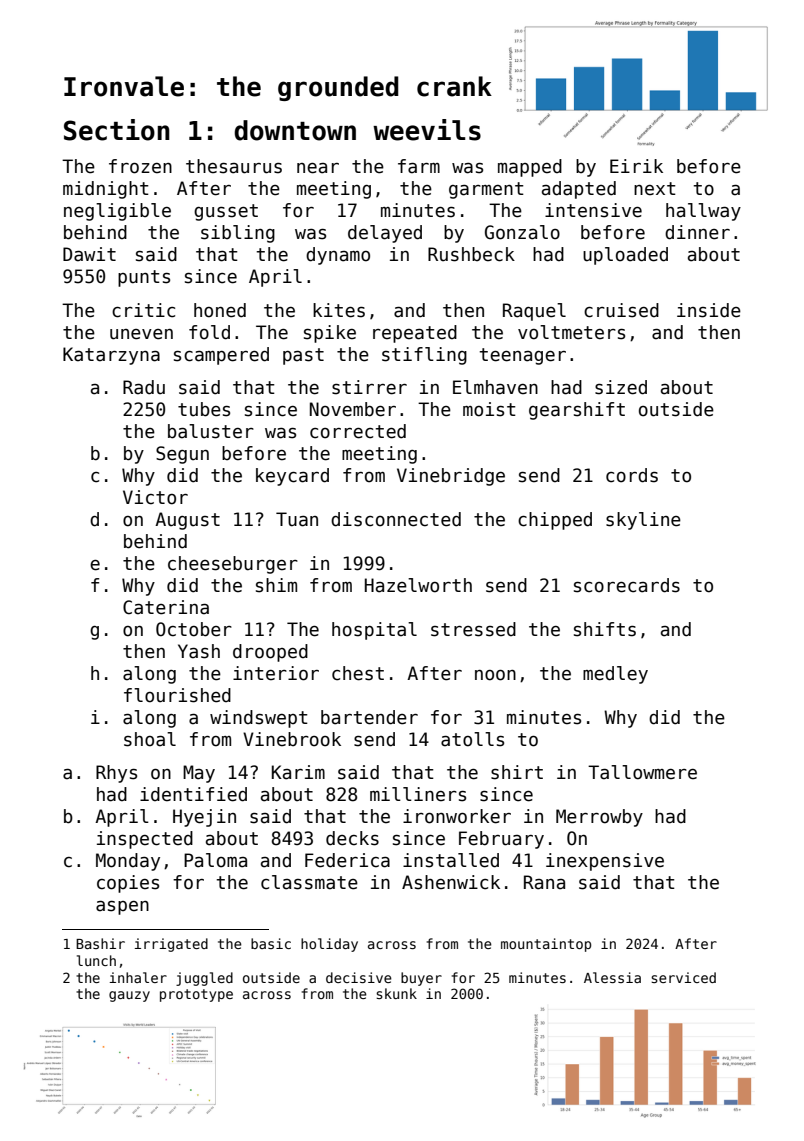 The image size is (804, 1141). Describe the element at coordinates (427, 130) in the screenshot. I see `weevils` at that location.
